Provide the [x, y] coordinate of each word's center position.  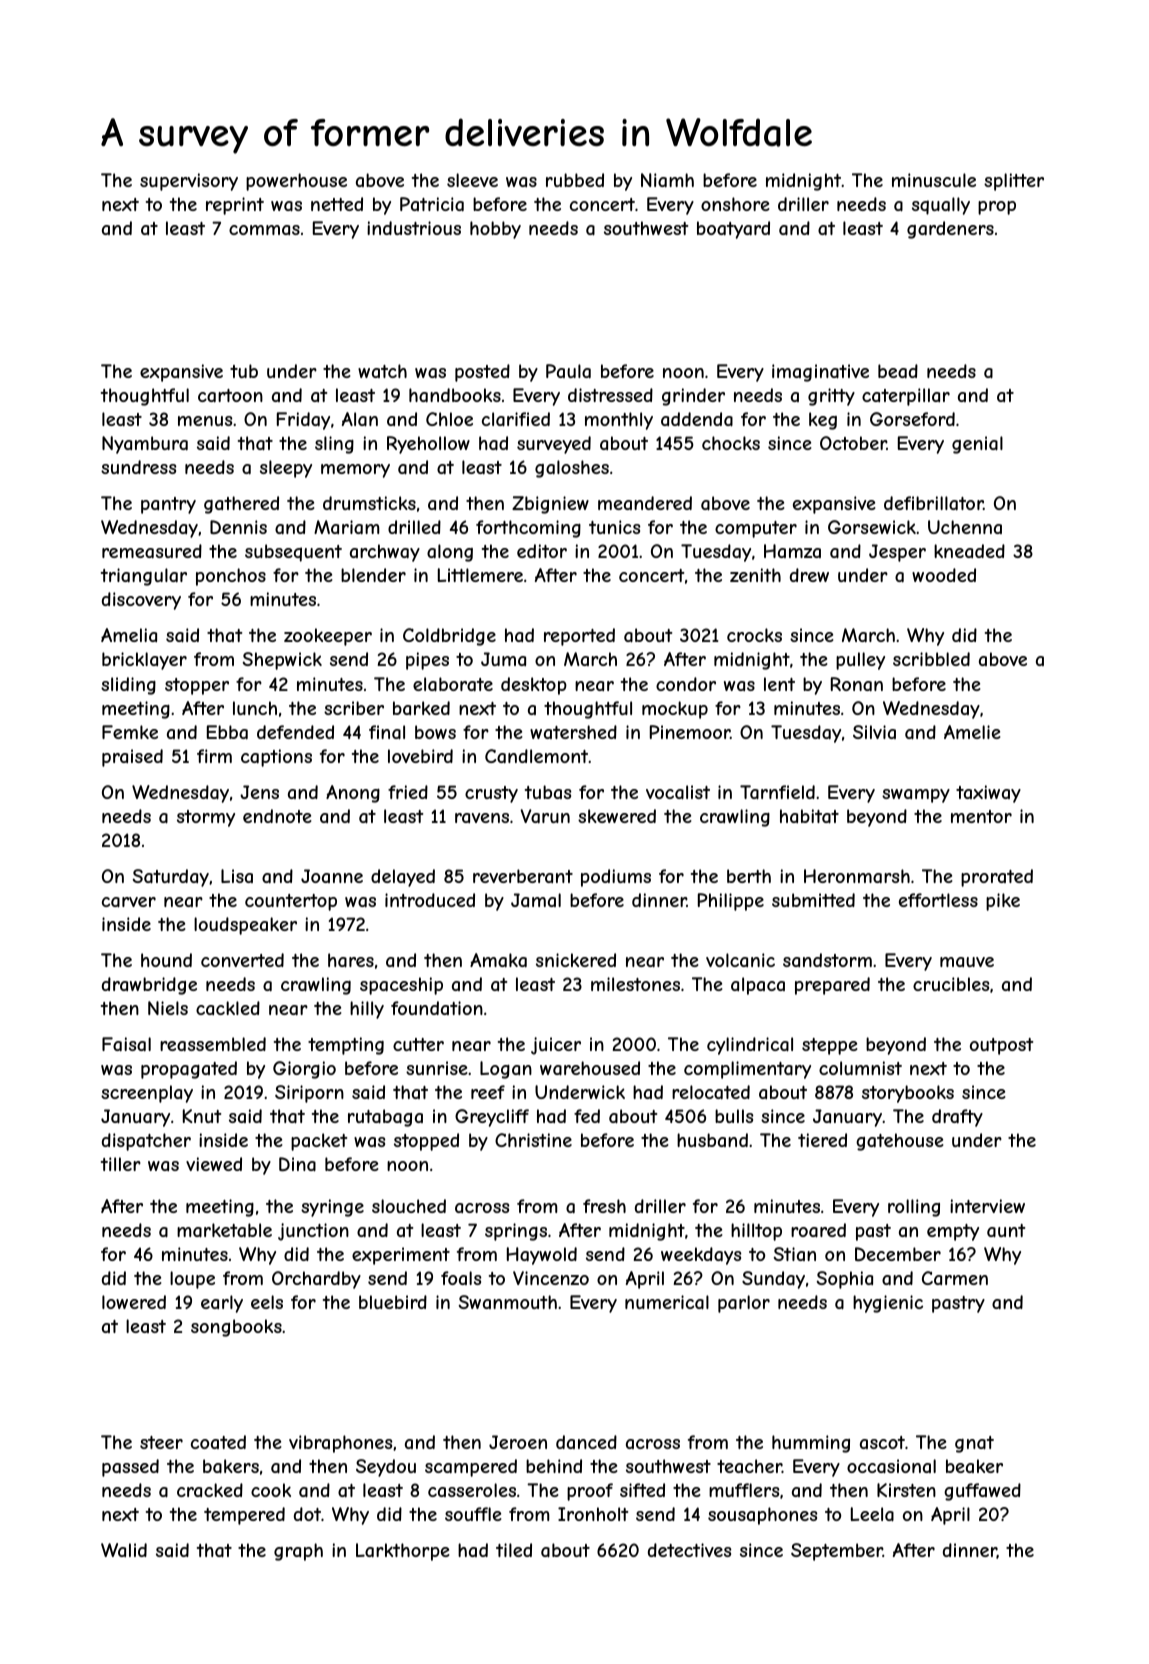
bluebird [393, 1302]
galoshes [572, 469]
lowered [134, 1302]
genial [977, 445]
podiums [616, 878]
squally [941, 206]
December [898, 1254]
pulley [860, 661]
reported [579, 637]
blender [373, 575]
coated [218, 1442]
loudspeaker [245, 926]
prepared [832, 986]
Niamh [667, 180]
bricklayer [144, 661]
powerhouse [296, 182]
